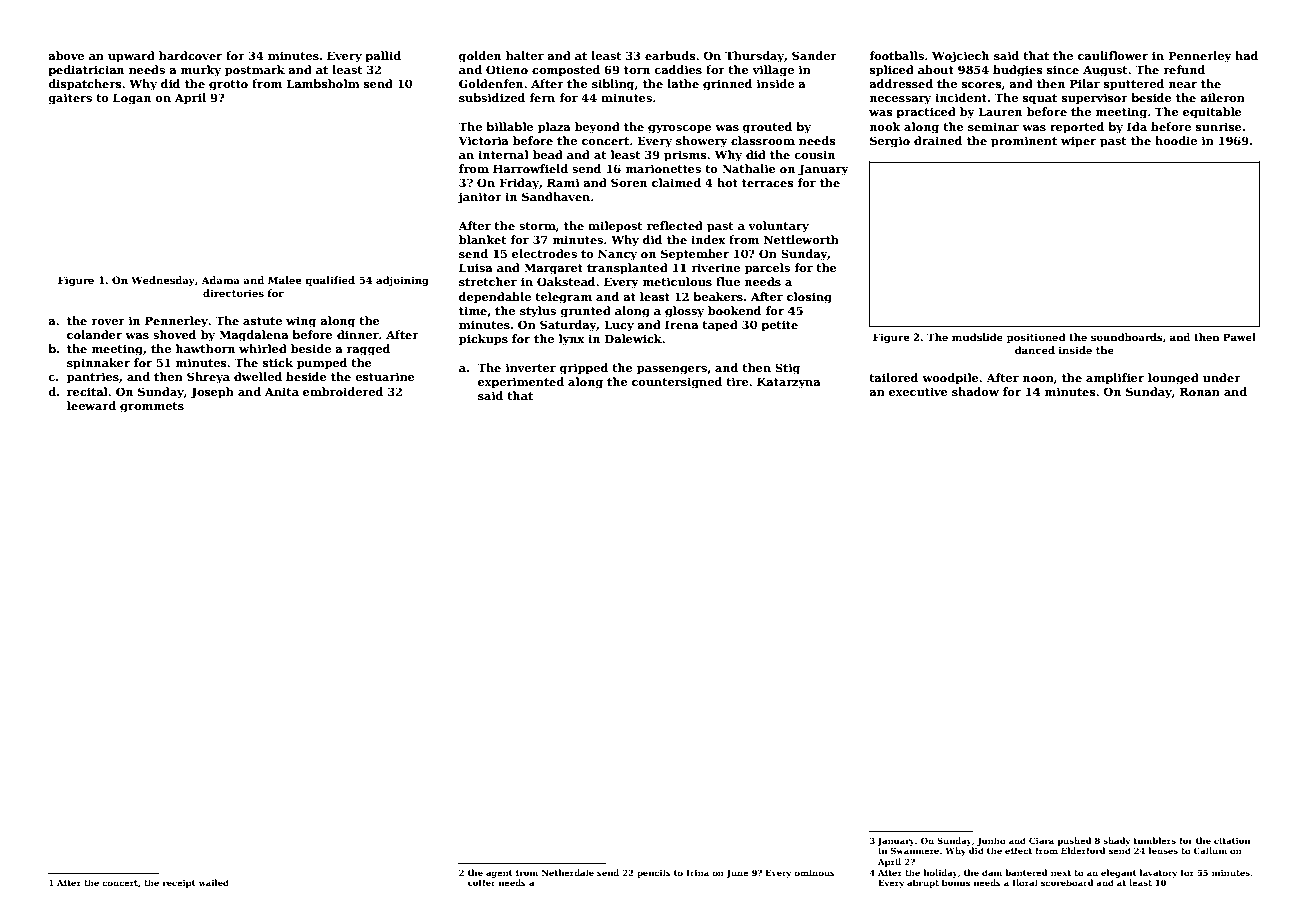 Image resolution: width=1308 pixels, height=924 pixels. What do you see at coordinates (214, 882) in the screenshot?
I see `wailed` at bounding box center [214, 882].
